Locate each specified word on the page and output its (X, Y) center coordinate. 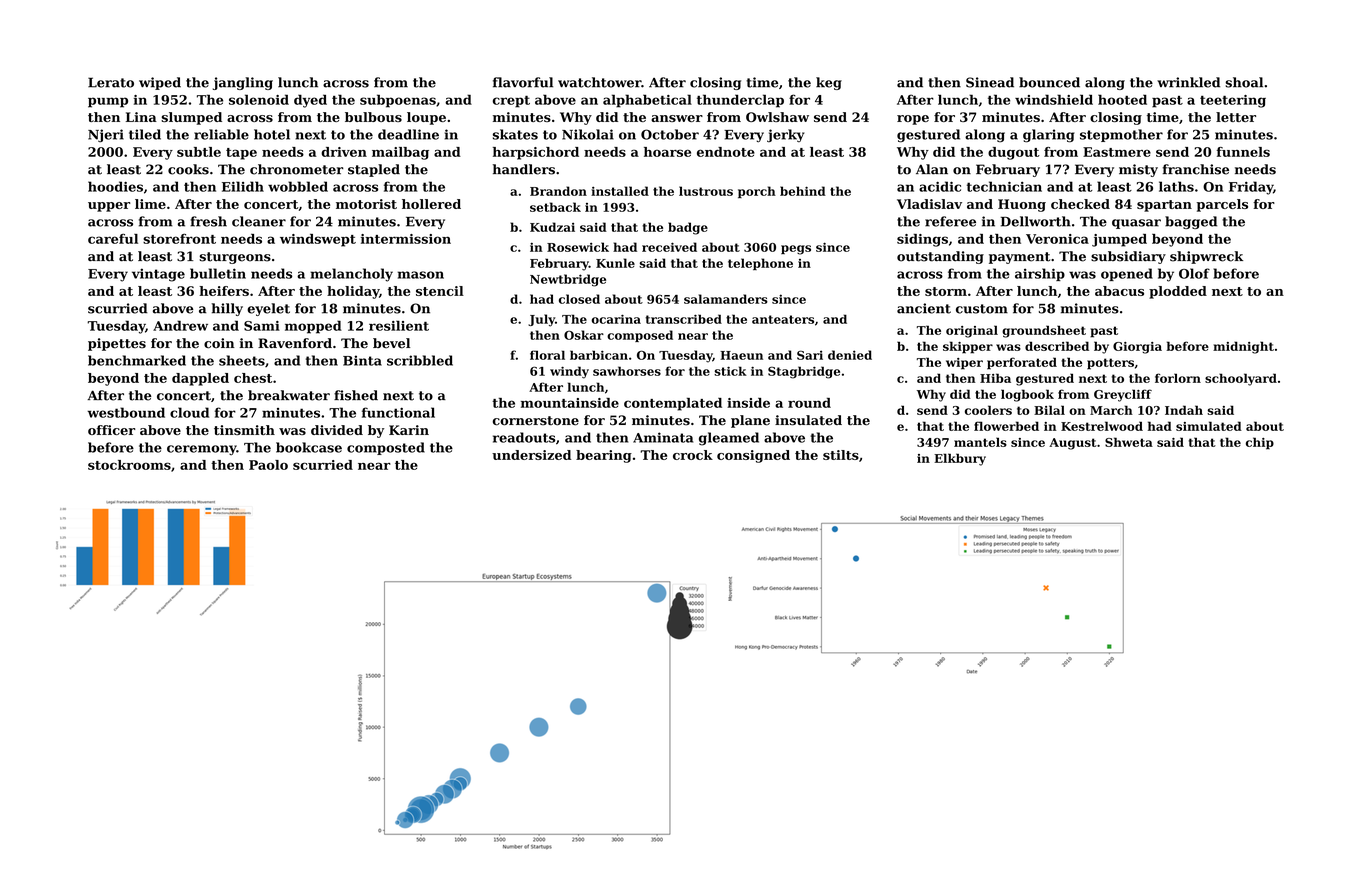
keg (829, 83)
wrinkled (1188, 82)
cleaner (259, 221)
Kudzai (552, 227)
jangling (243, 83)
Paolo (268, 465)
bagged (1191, 222)
